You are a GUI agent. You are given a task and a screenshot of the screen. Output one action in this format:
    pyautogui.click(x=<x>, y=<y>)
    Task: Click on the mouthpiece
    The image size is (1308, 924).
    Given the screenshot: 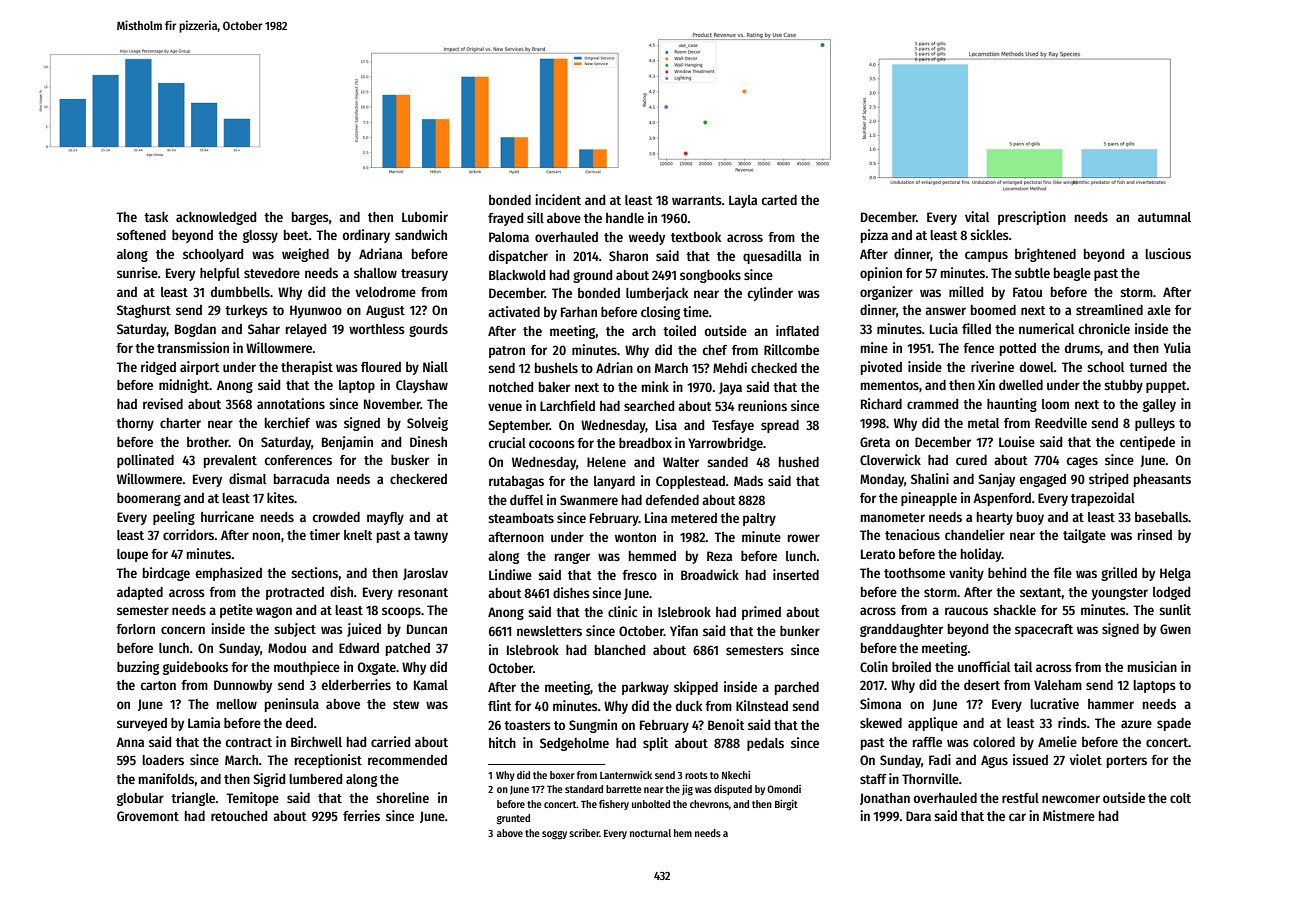 What is the action you would take?
    pyautogui.click(x=307, y=668)
